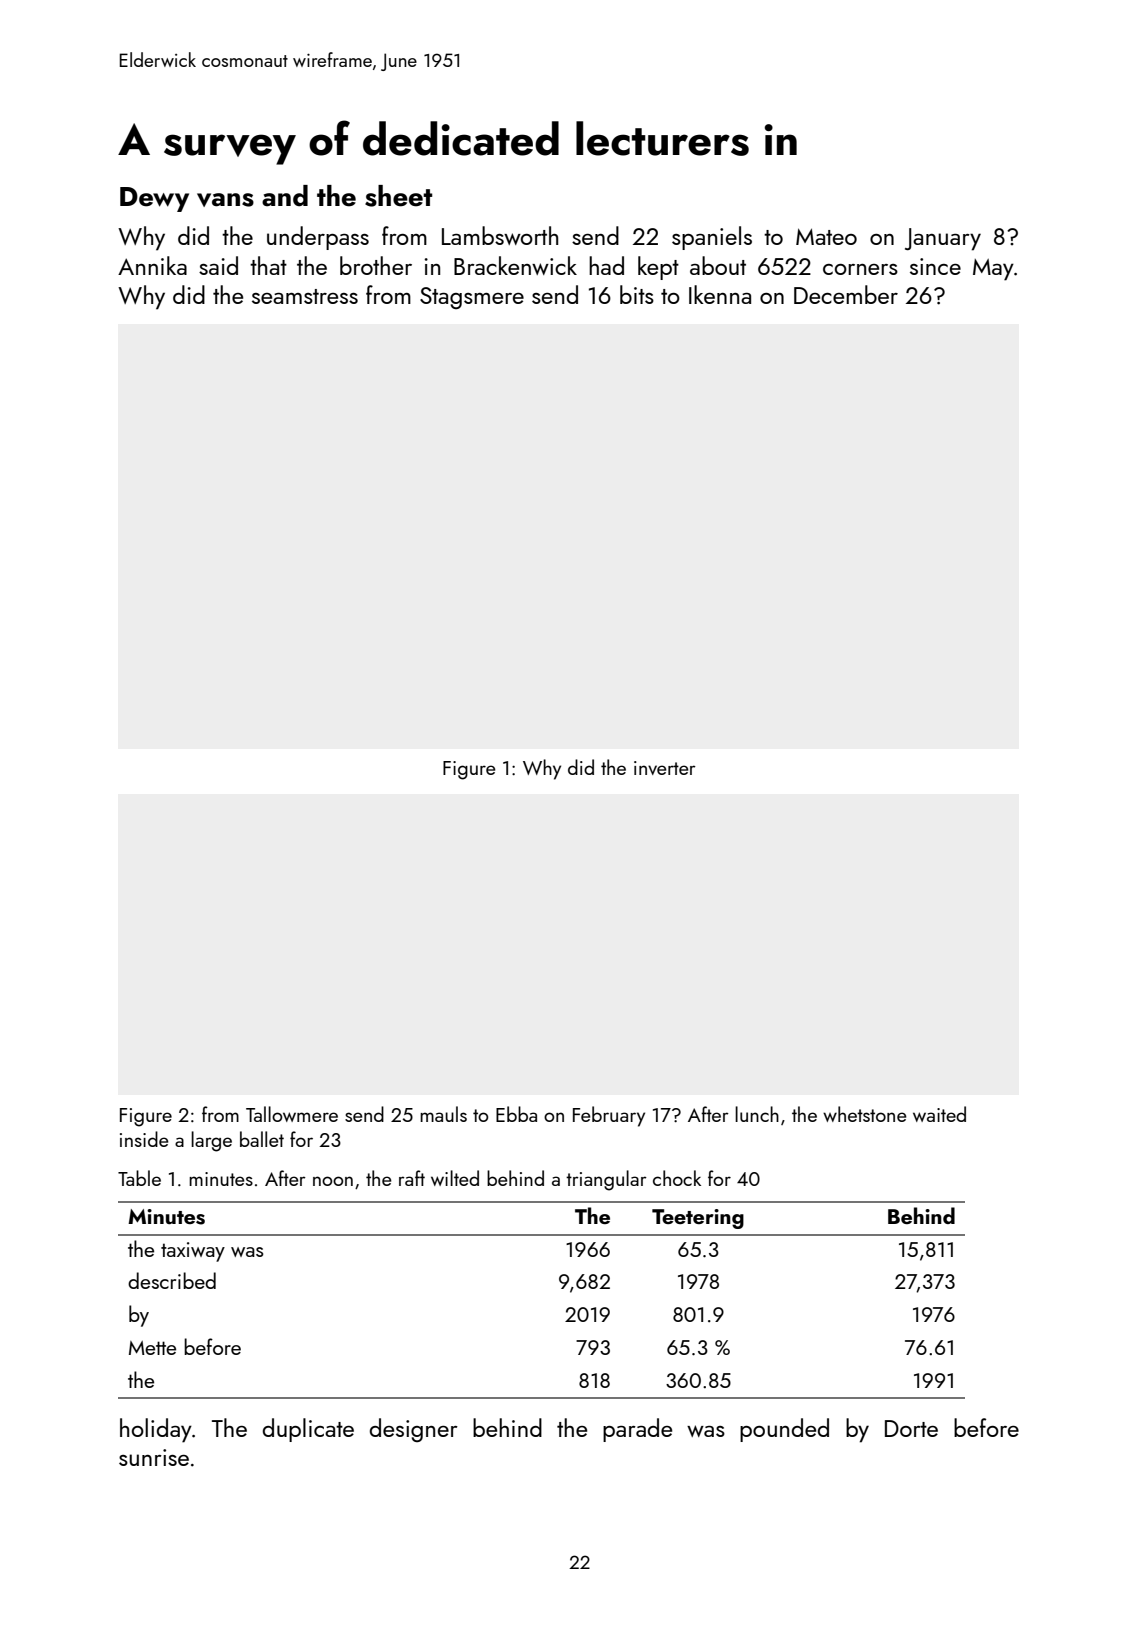  I want to click on parade, so click(637, 1430).
